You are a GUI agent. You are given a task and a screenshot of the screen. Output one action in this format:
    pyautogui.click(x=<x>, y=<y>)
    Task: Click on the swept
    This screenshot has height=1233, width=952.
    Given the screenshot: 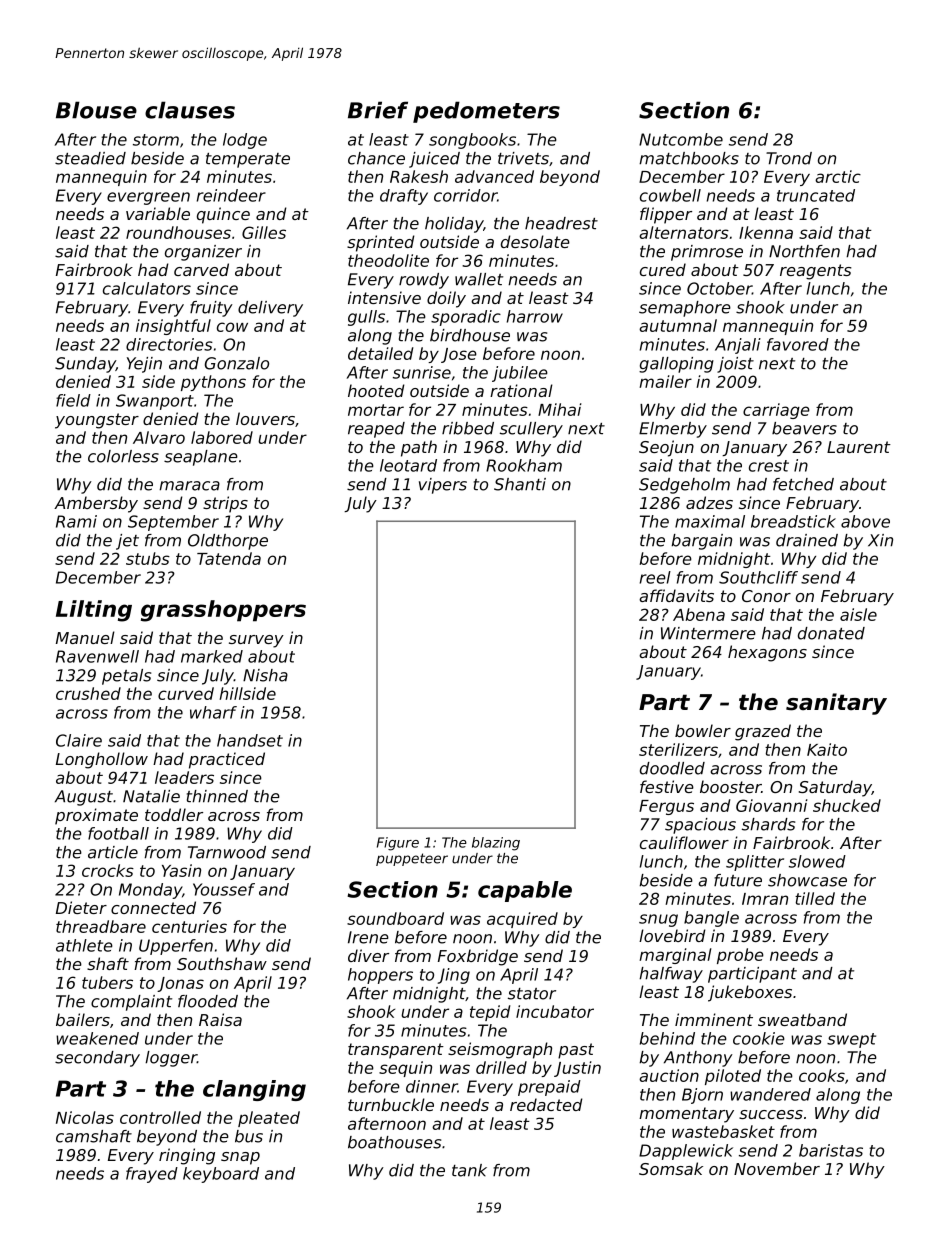 What is the action you would take?
    pyautogui.click(x=851, y=1040)
